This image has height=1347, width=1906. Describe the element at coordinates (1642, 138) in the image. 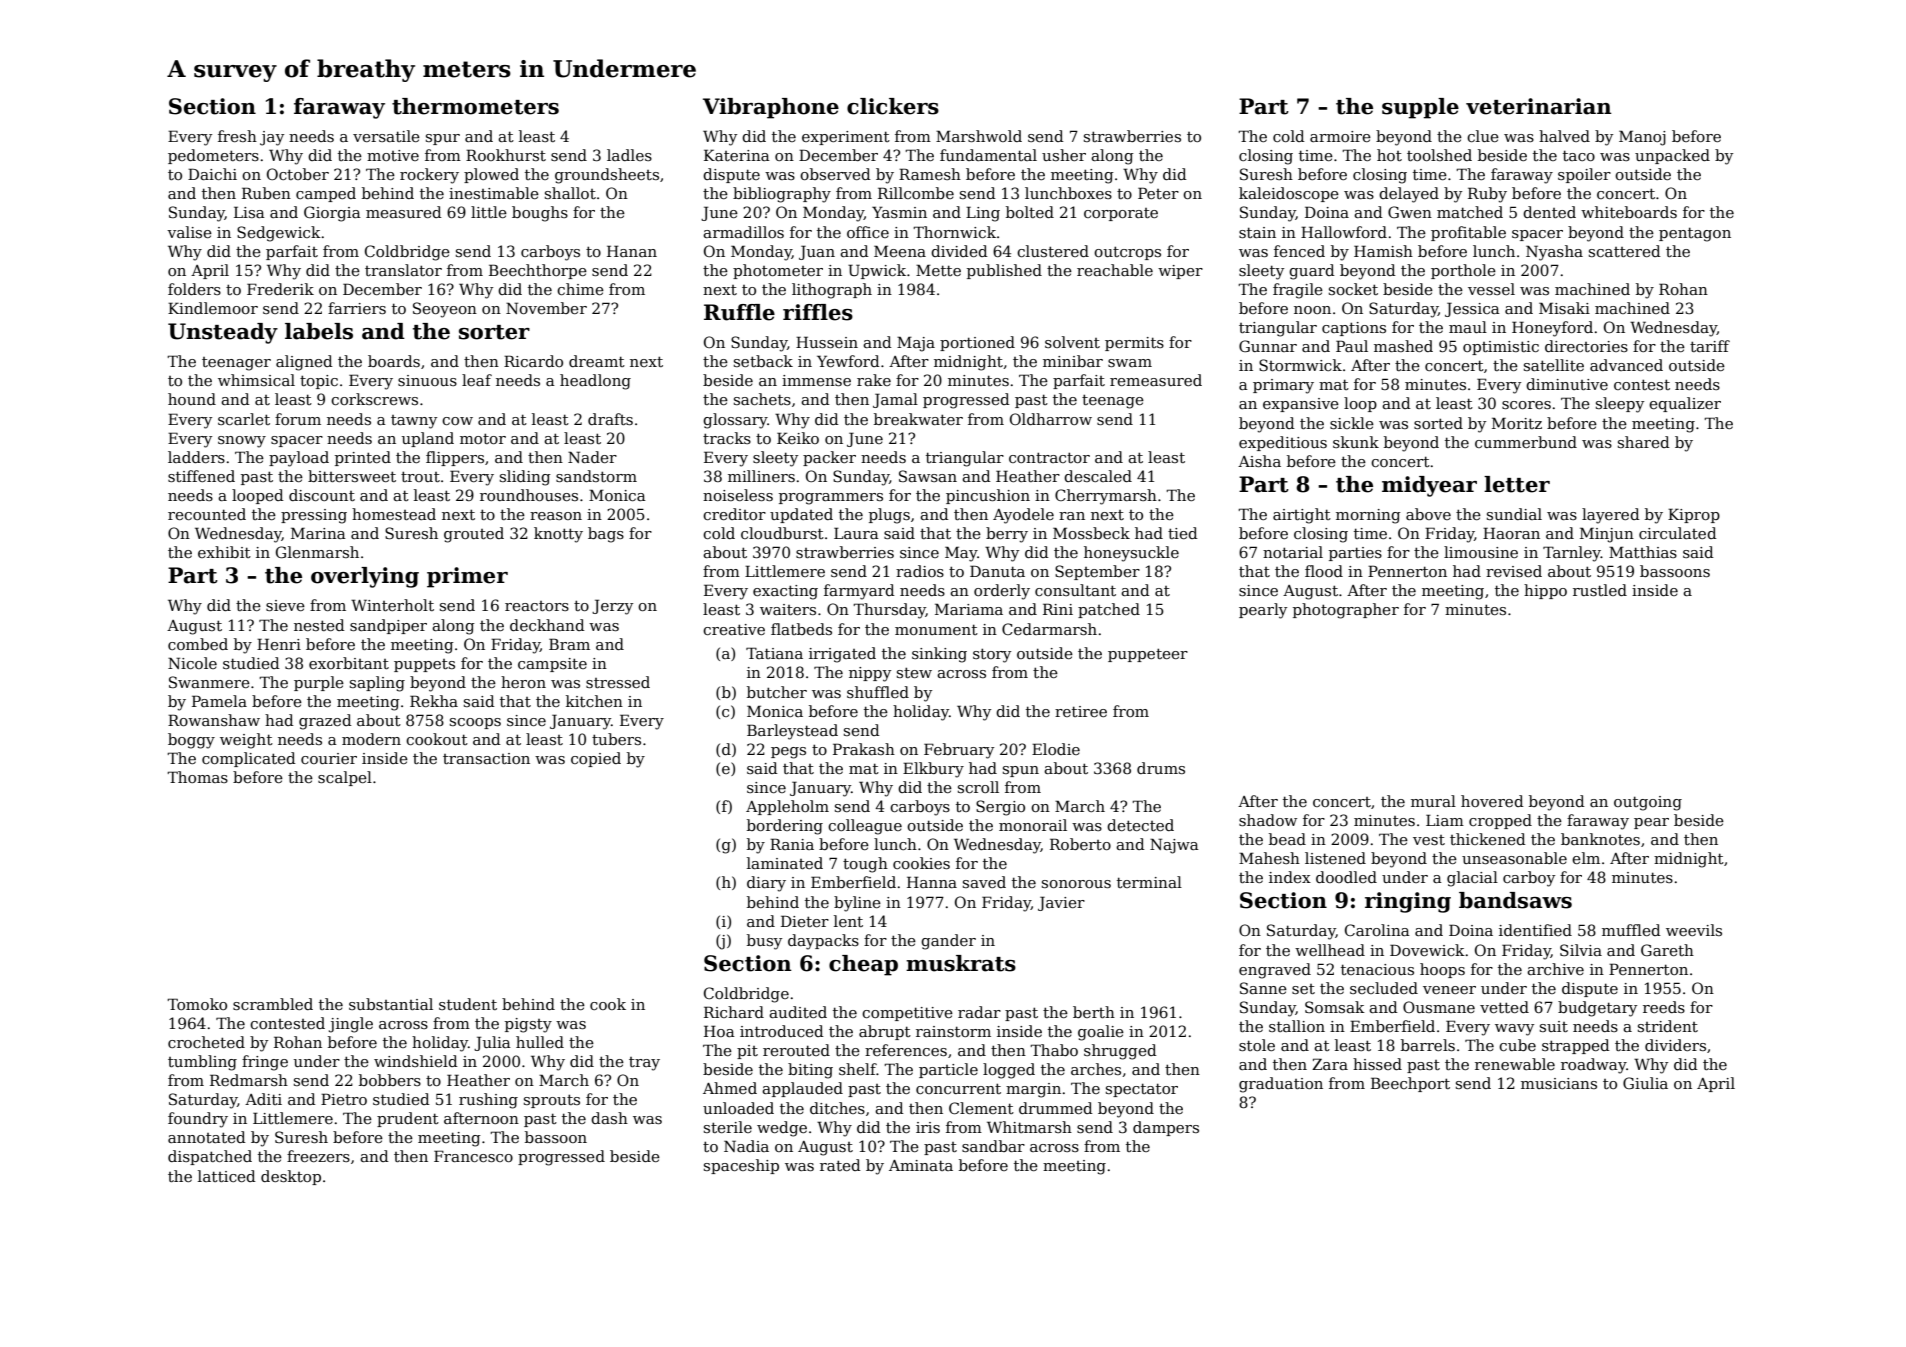

I see `Manoj` at that location.
